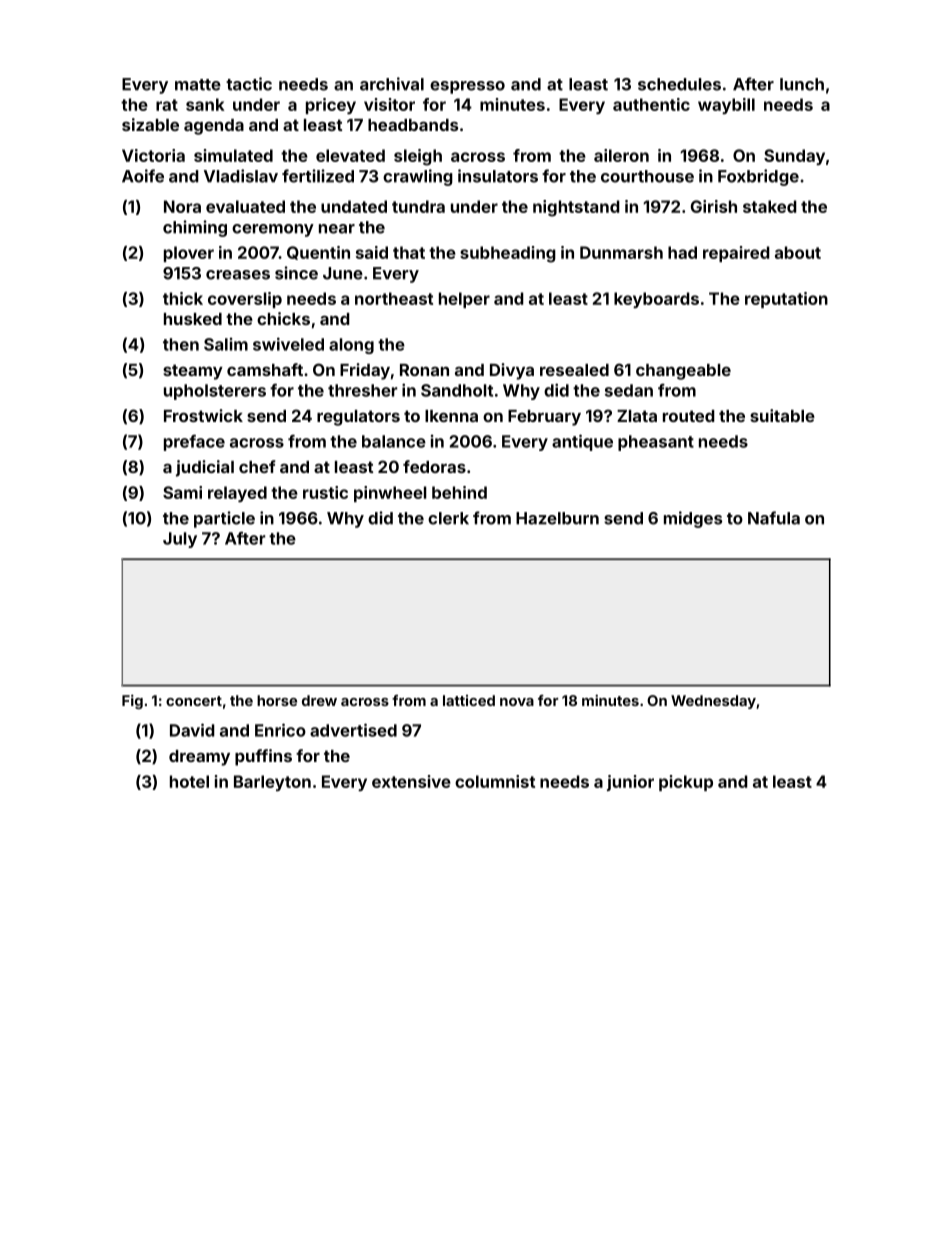 The image size is (952, 1233). What do you see at coordinates (182, 492) in the screenshot?
I see `Sami` at bounding box center [182, 492].
